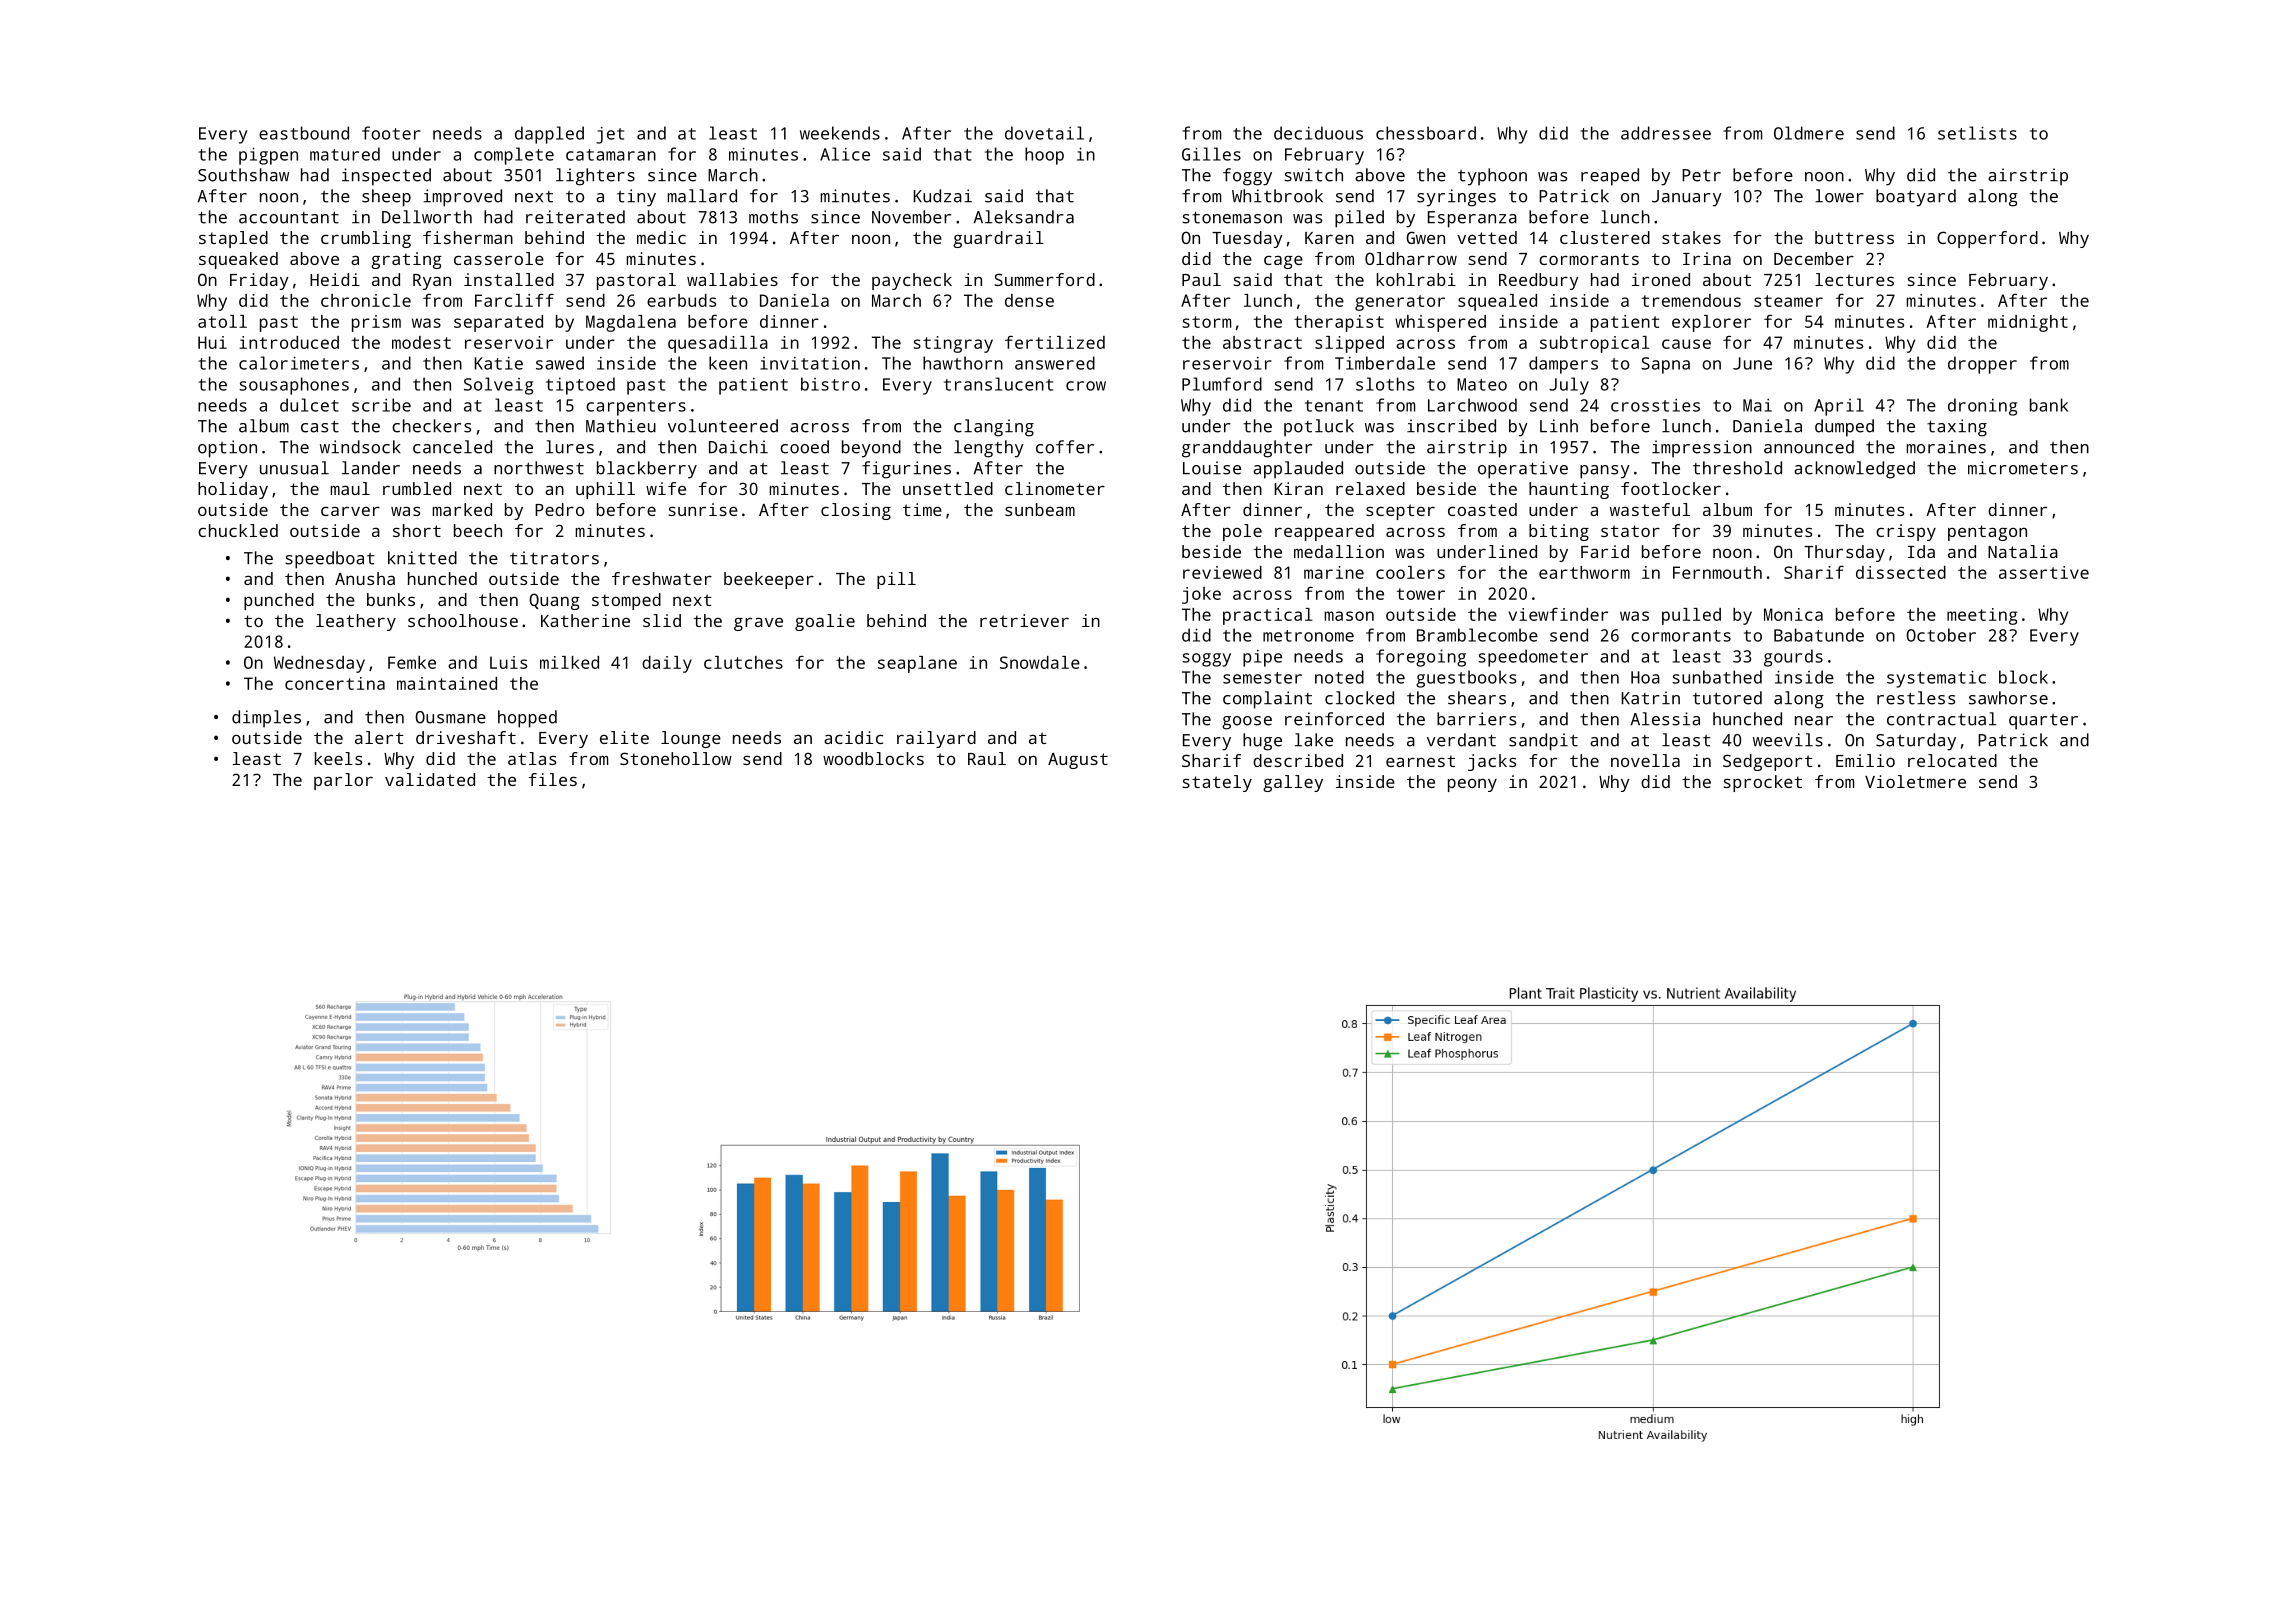 This page has height=1620, width=2292. I want to click on sousaphones, so click(294, 386).
